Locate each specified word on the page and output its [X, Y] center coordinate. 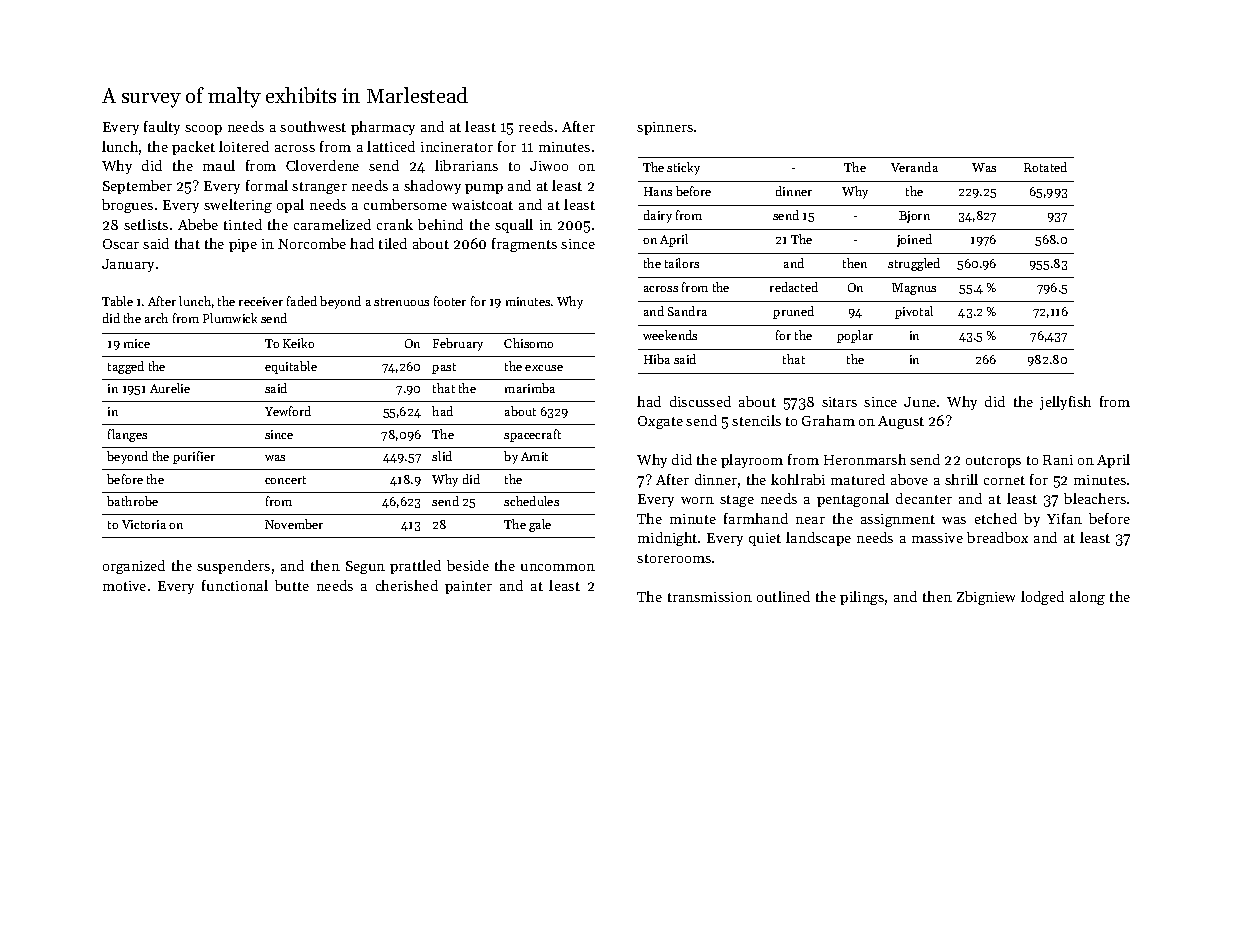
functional [235, 585]
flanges [127, 435]
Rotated [1045, 167]
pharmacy [383, 128]
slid [442, 456]
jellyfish [1065, 403]
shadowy [432, 187]
